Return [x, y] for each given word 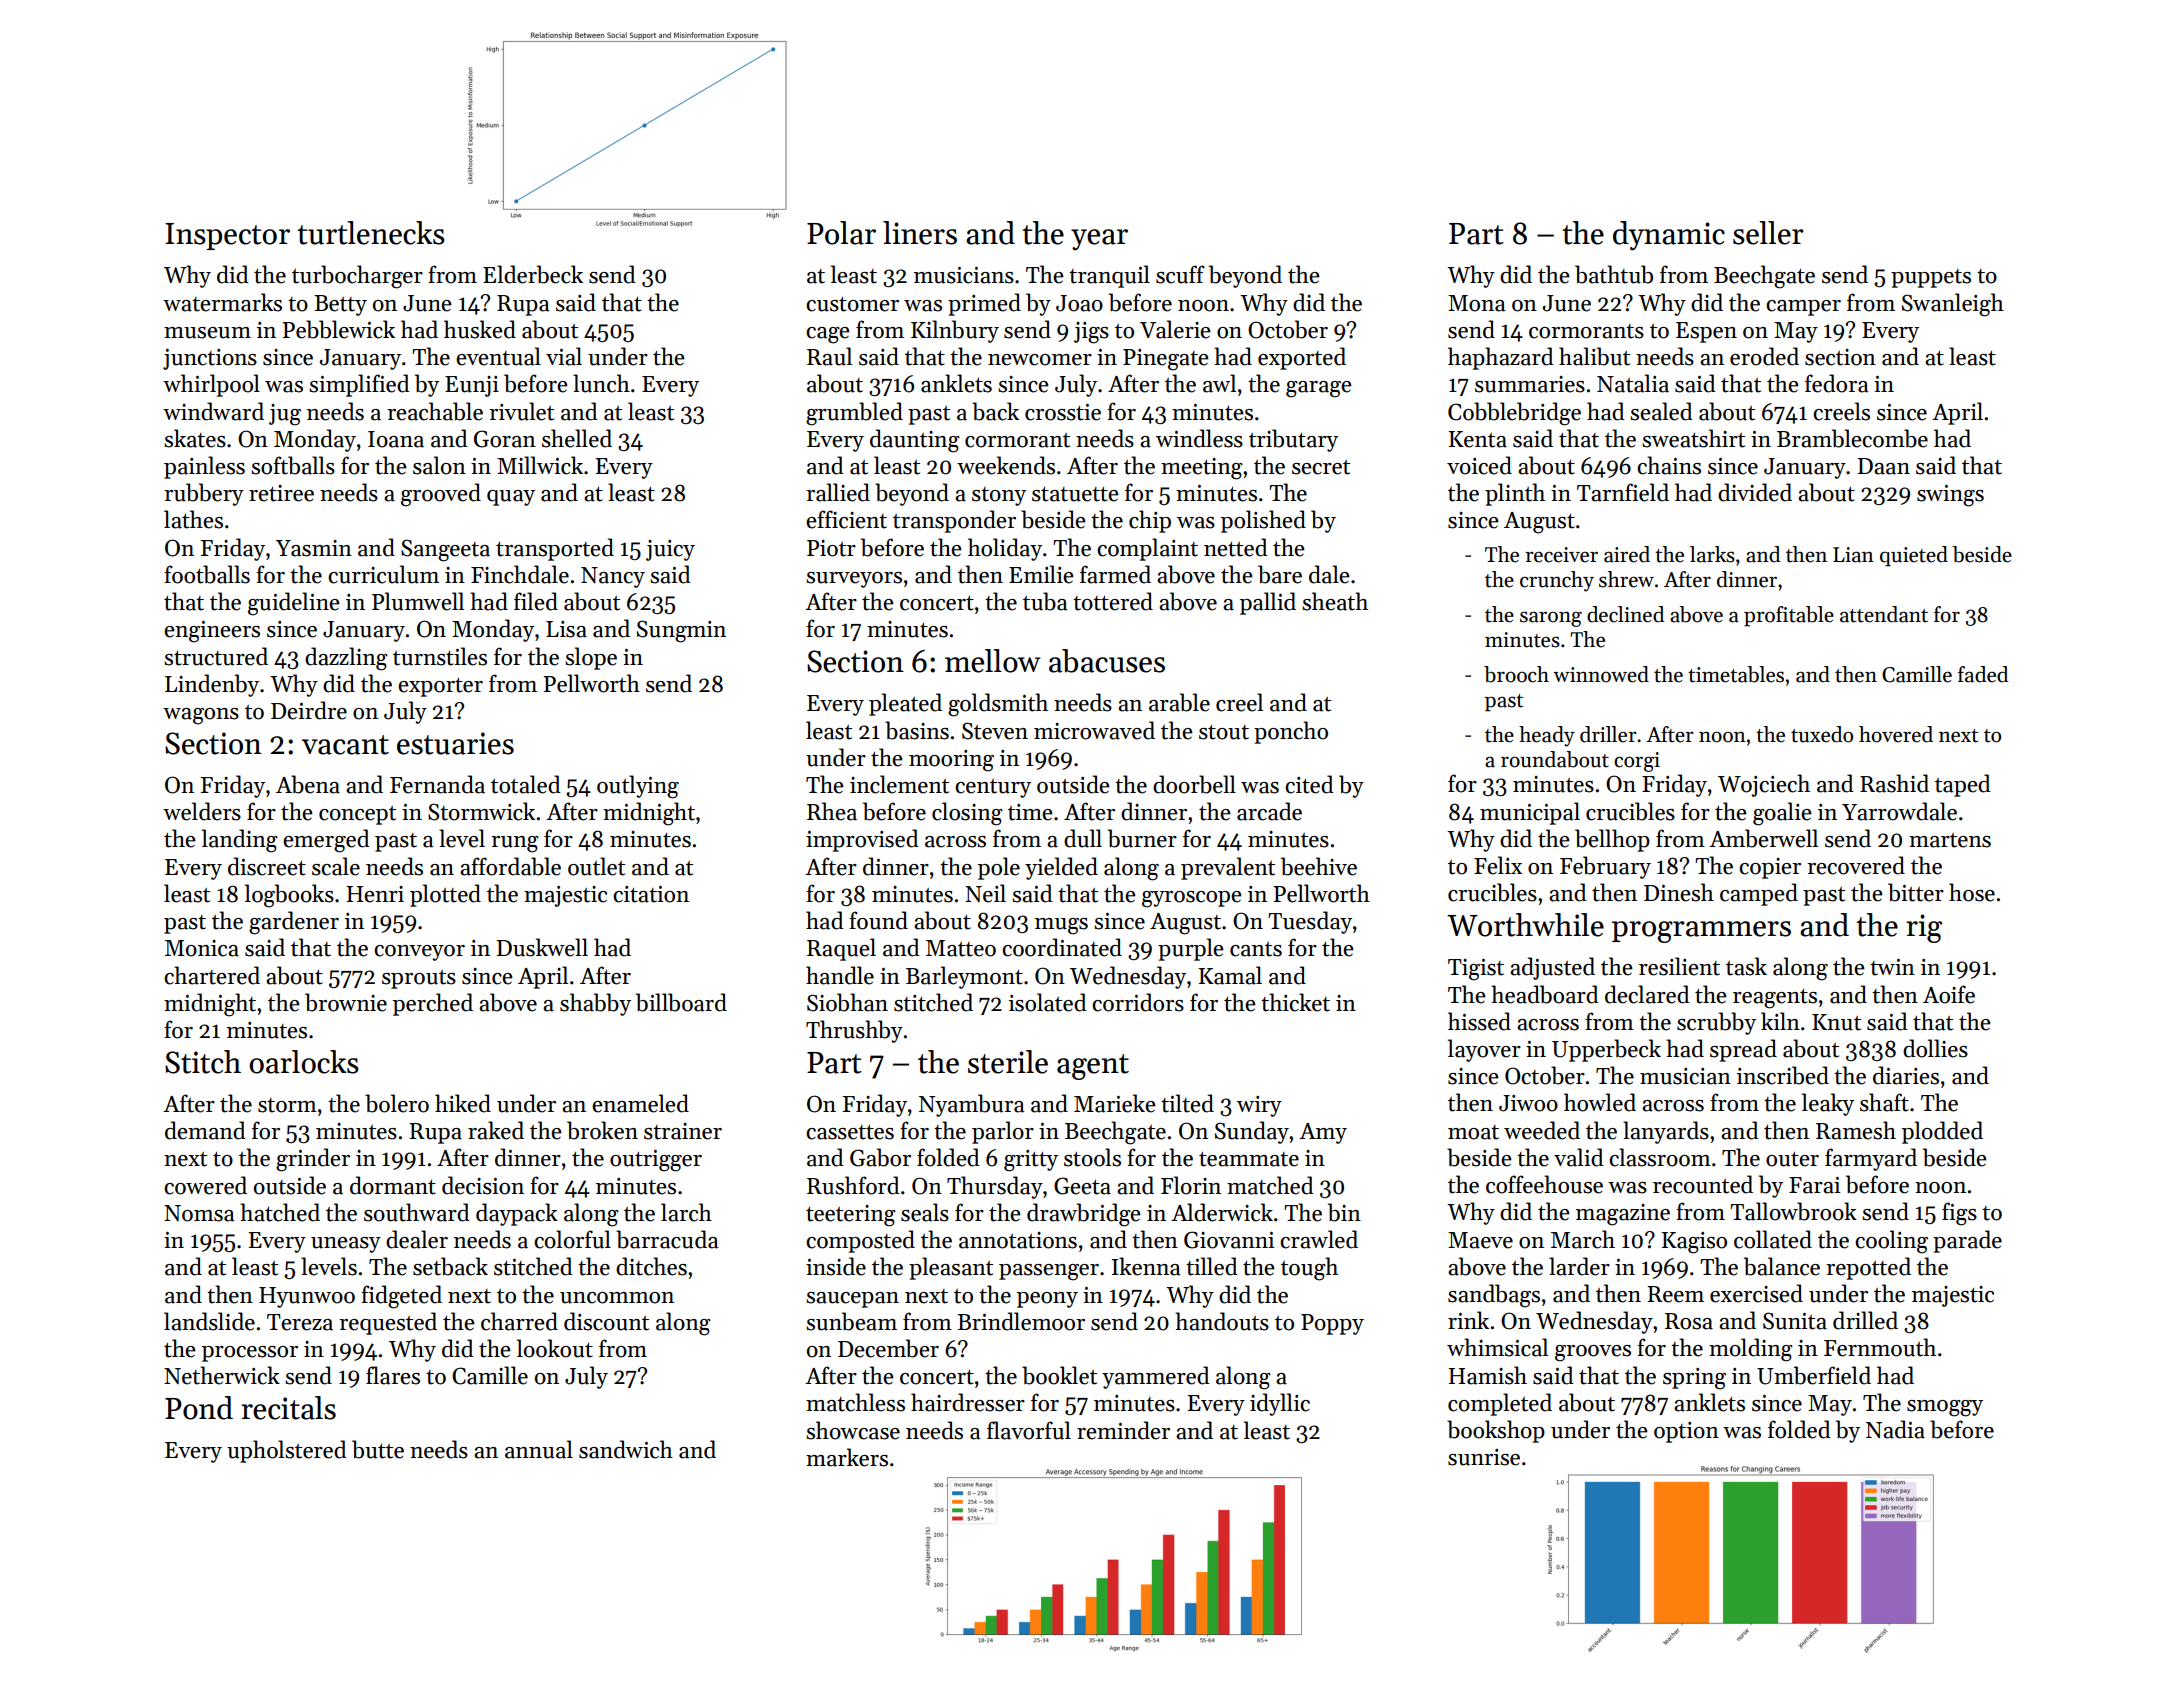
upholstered [287, 1451]
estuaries [455, 743]
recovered [1856, 865]
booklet [1059, 1375]
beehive [1319, 866]
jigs [1091, 333]
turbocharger [357, 277]
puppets [1931, 278]
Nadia [1895, 1429]
